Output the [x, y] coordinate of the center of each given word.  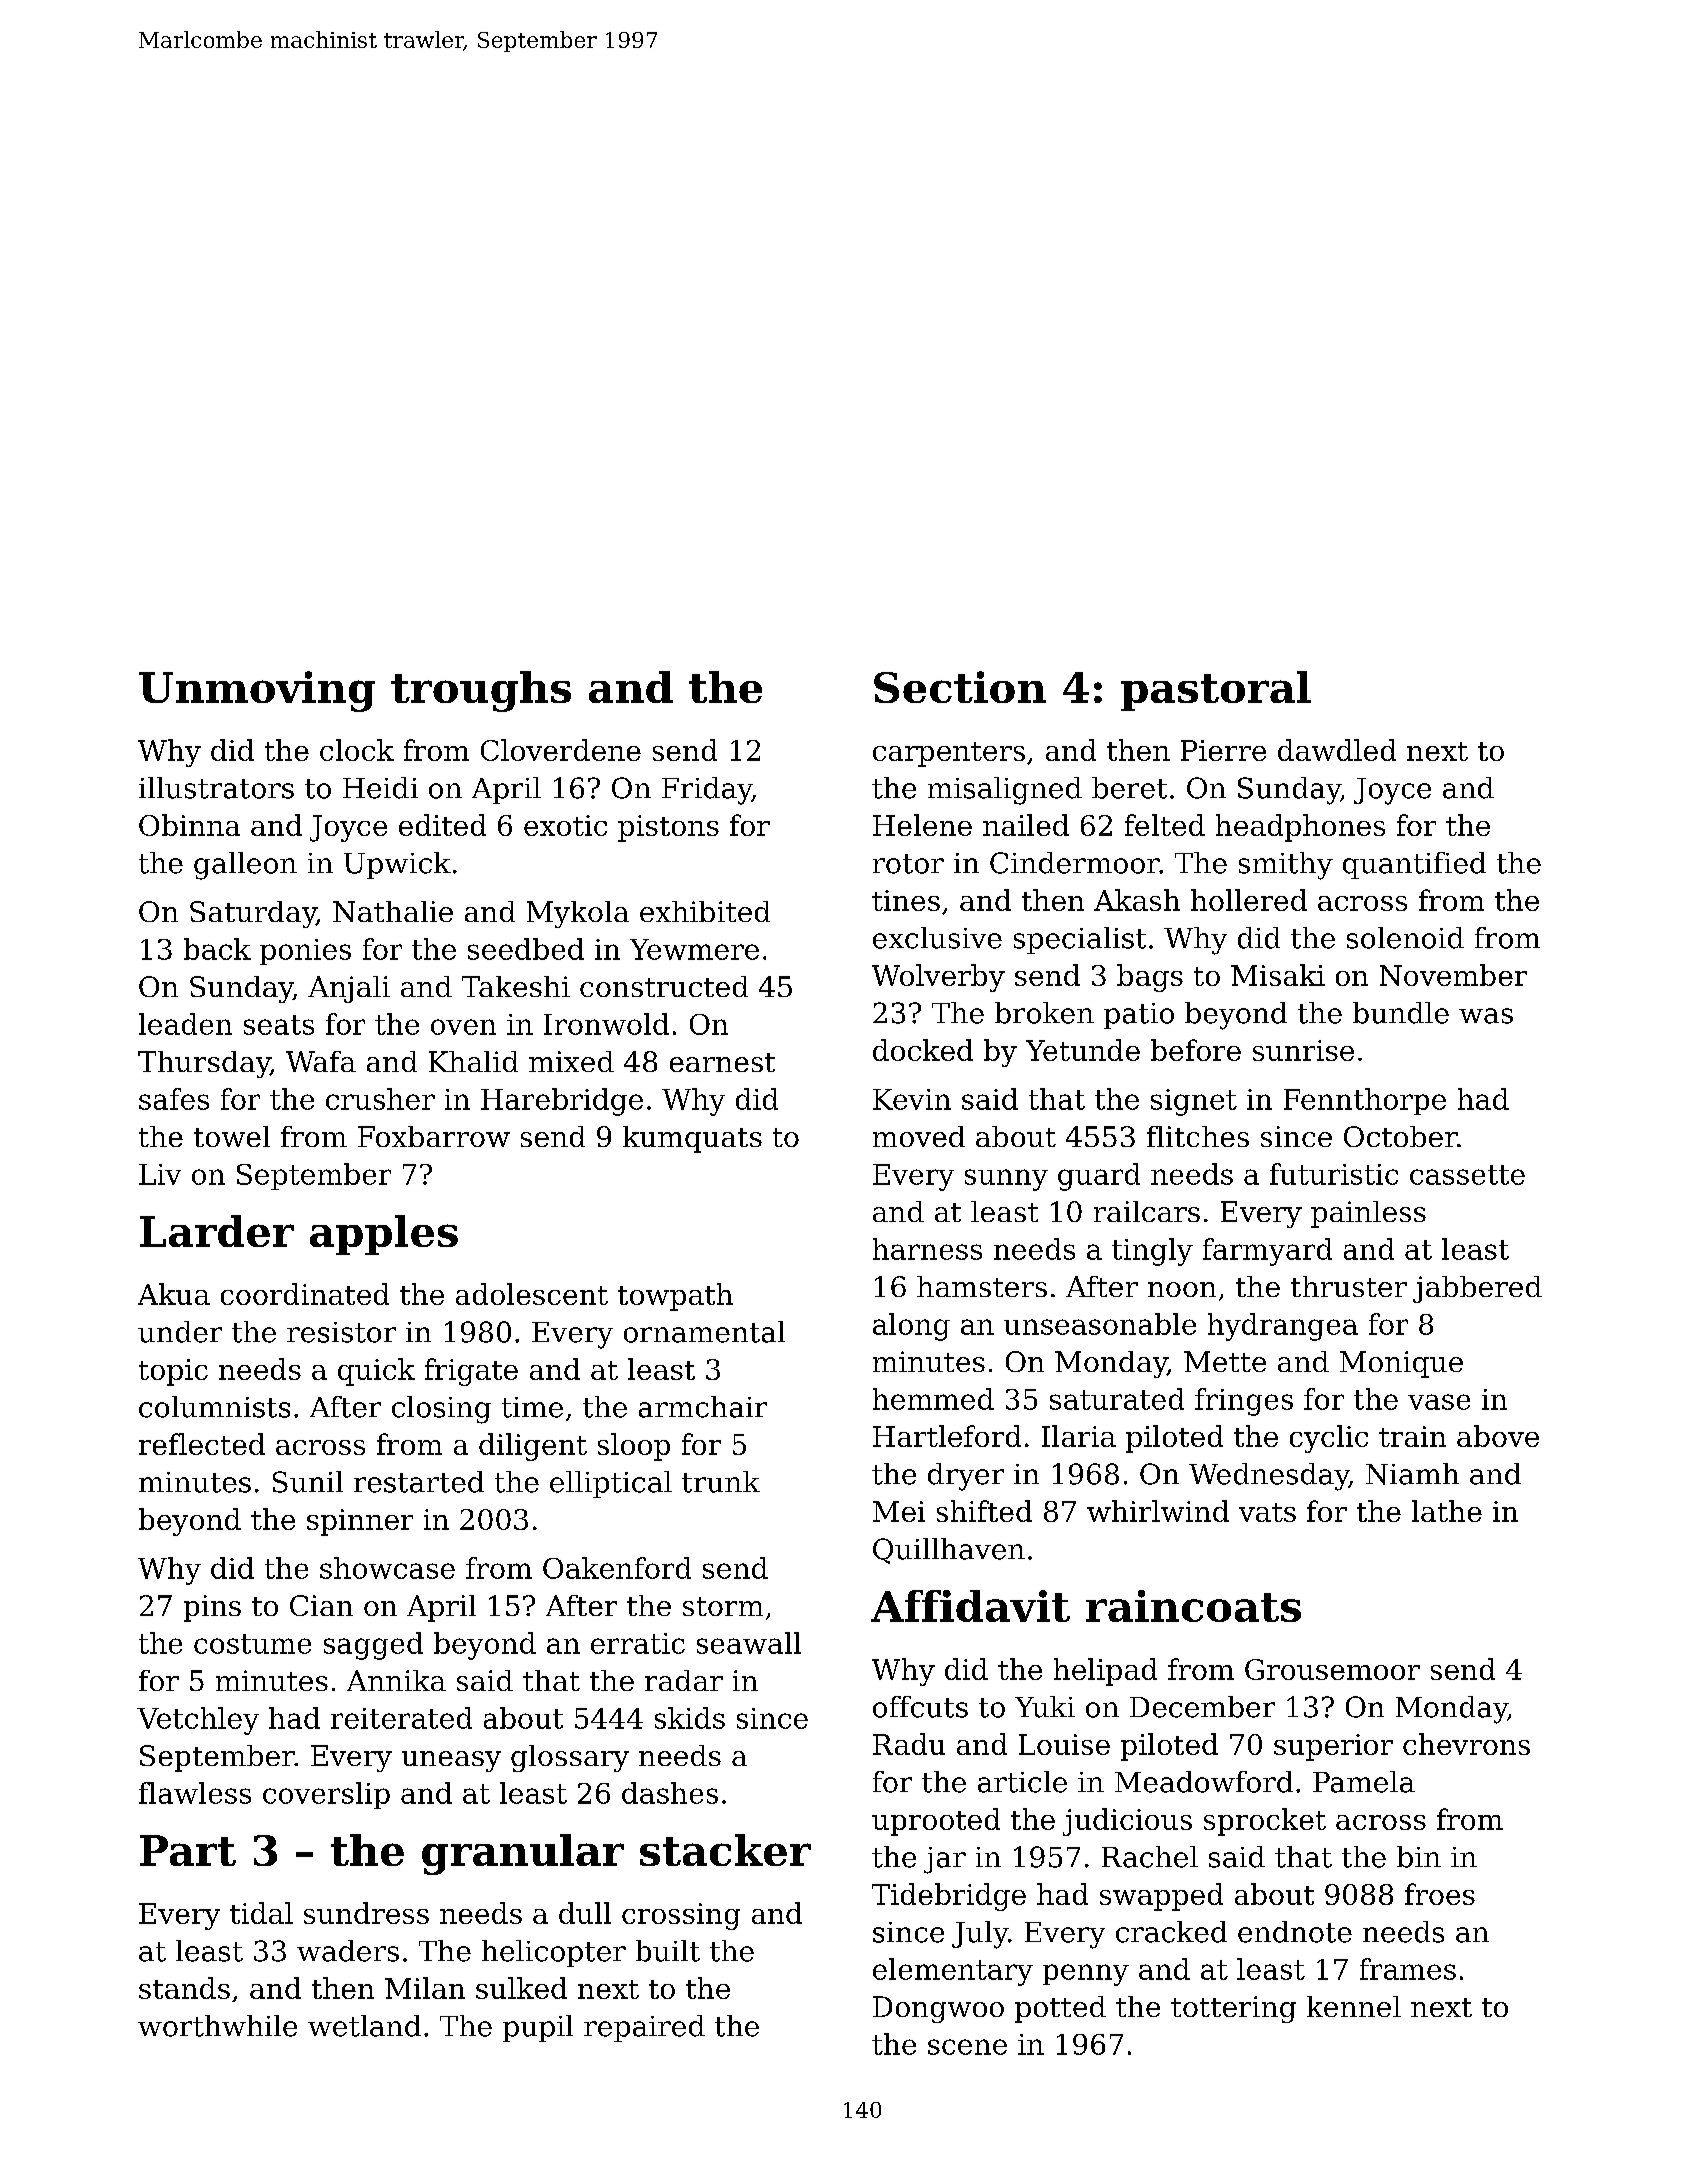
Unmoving [257, 691]
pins [212, 1608]
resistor [341, 1332]
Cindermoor [1075, 863]
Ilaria [1079, 1436]
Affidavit [970, 1606]
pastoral [1216, 691]
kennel [1354, 2006]
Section [960, 687]
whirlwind [1158, 1511]
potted [1060, 2009]
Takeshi [516, 986]
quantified [1414, 865]
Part [188, 1850]
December [1202, 1707]
